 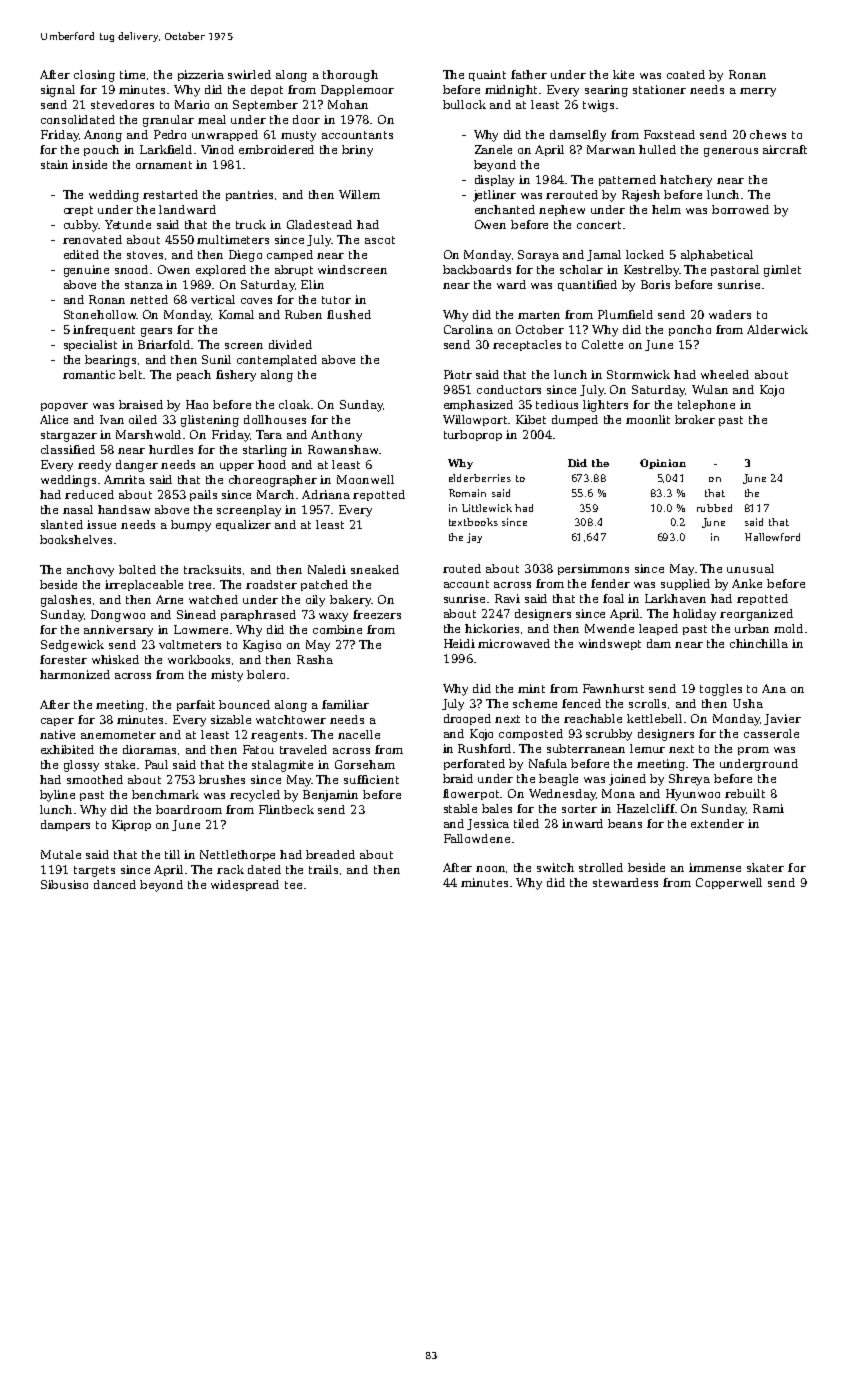 What do you see at coordinates (494, 196) in the page?
I see `jetliner` at bounding box center [494, 196].
